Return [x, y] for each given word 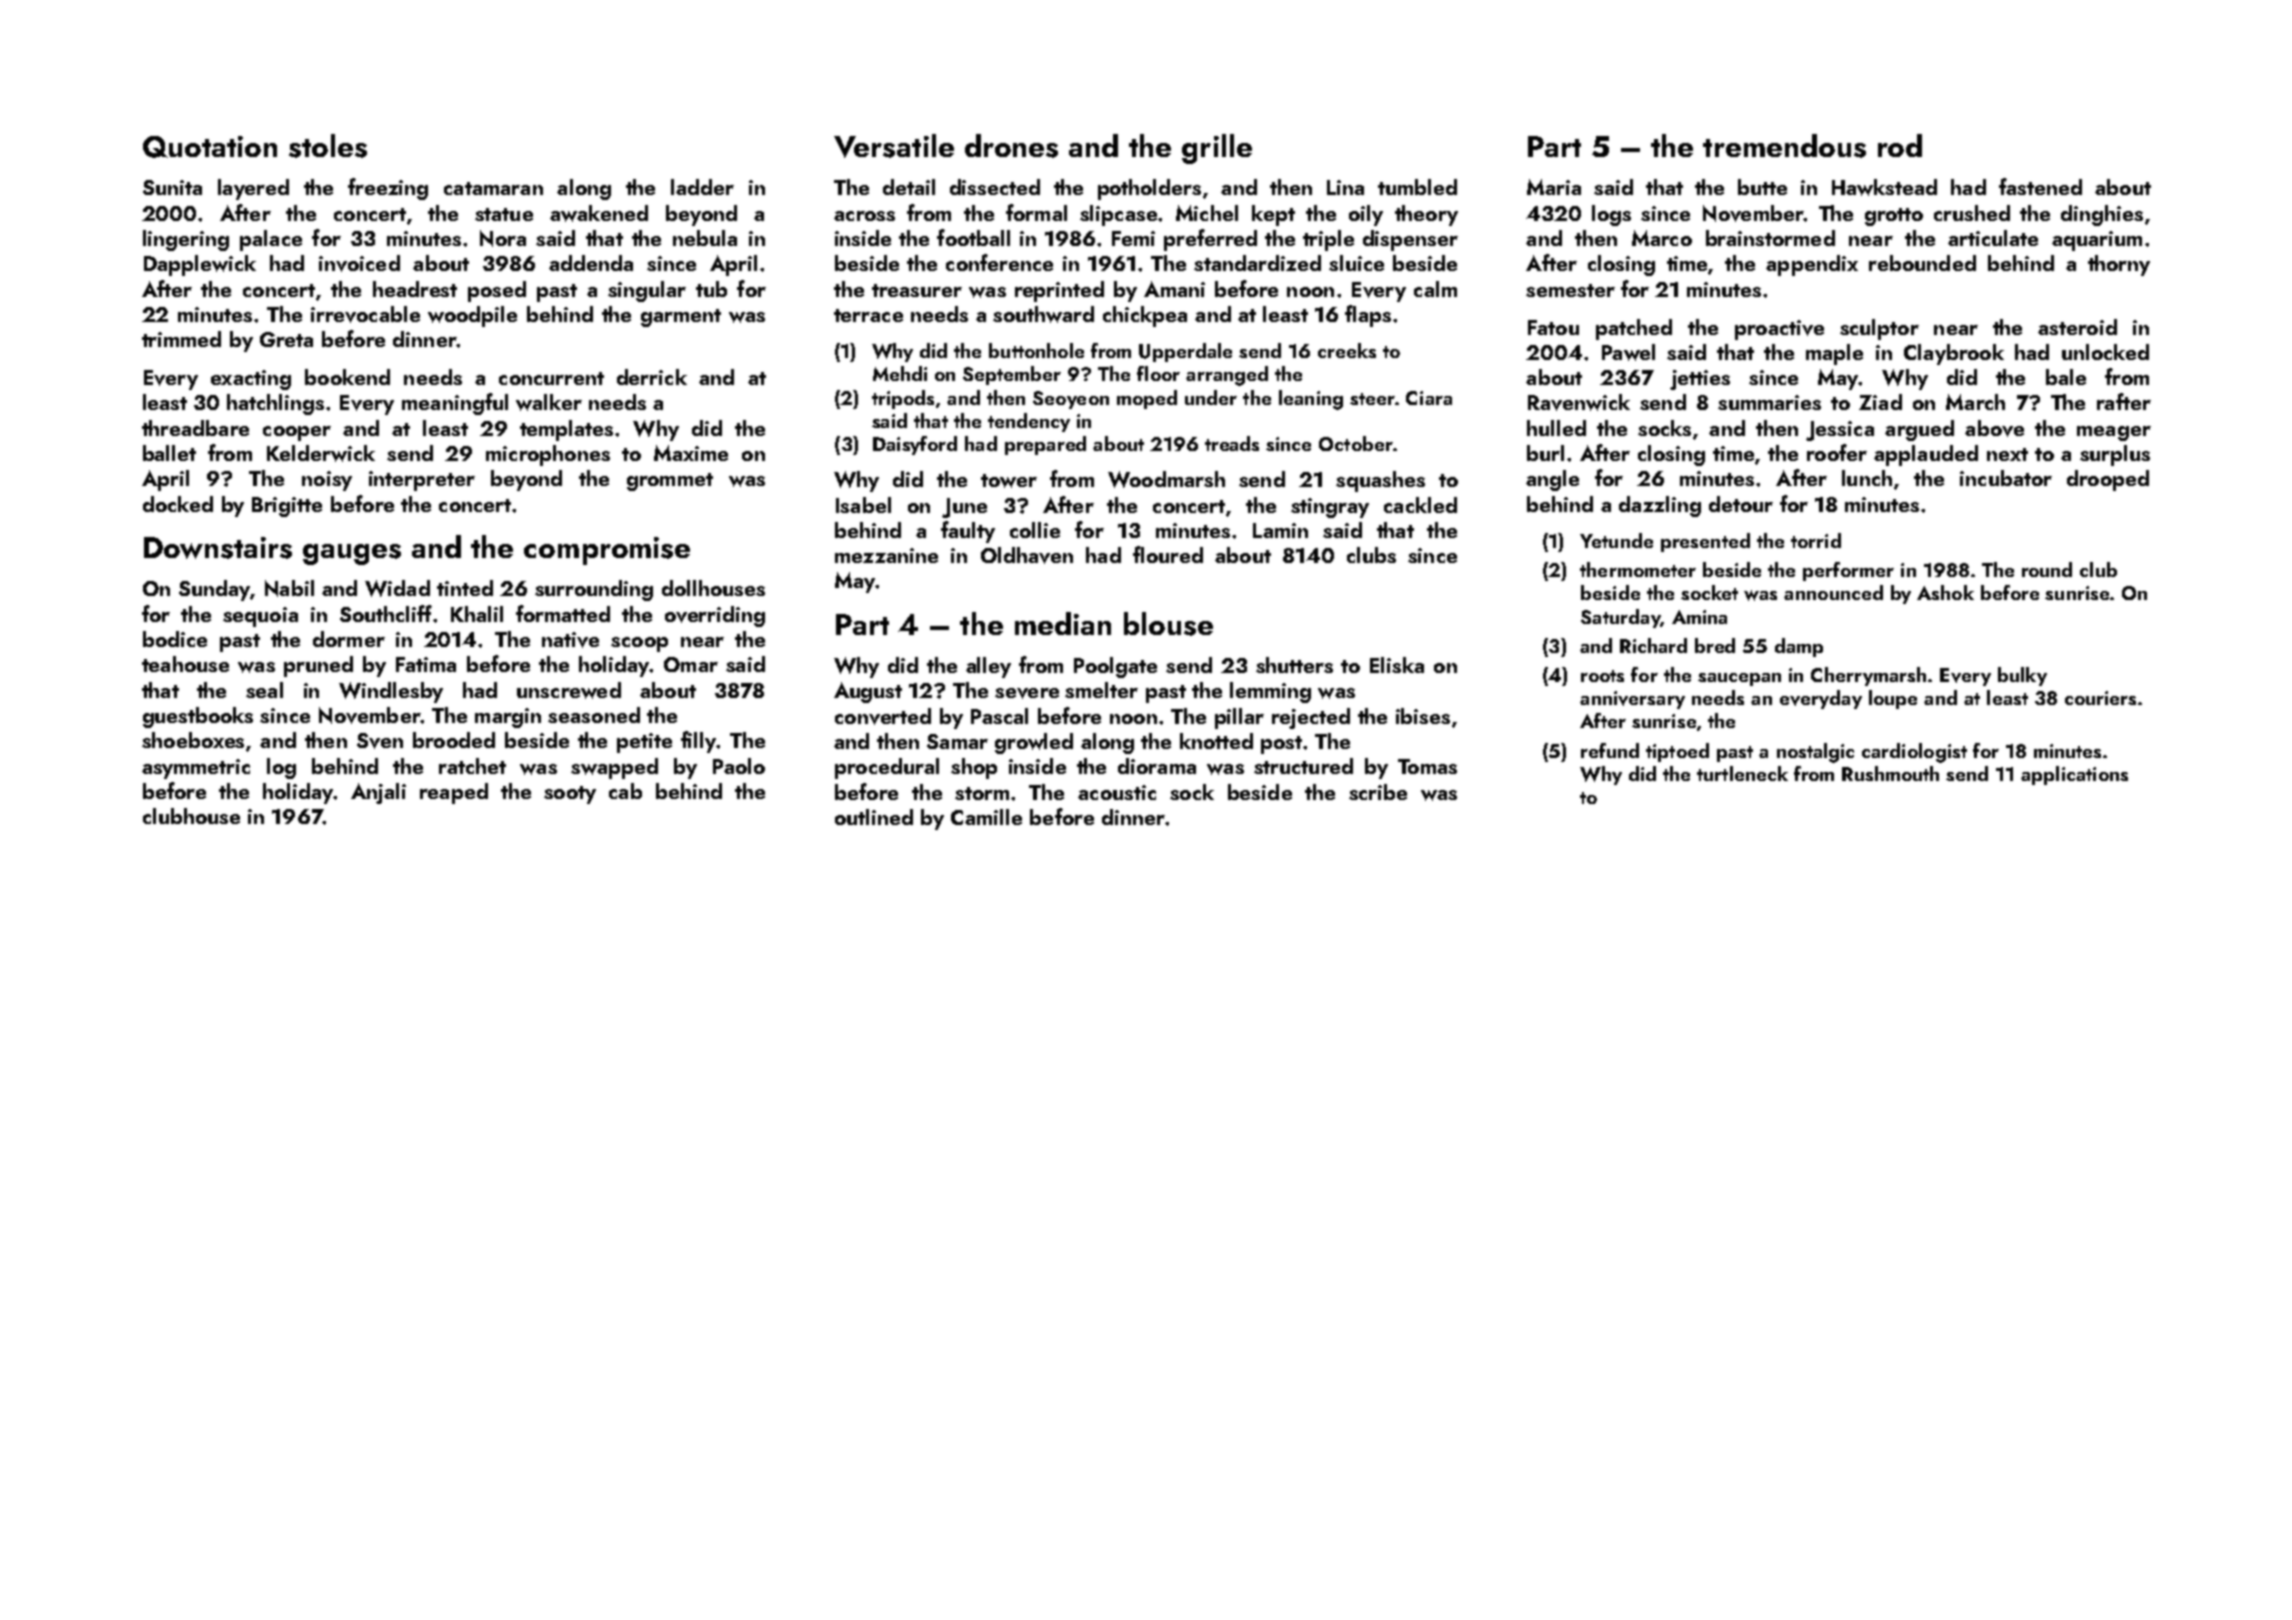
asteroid [2077, 327]
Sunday [214, 590]
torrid [1816, 540]
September [1012, 375]
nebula [705, 238]
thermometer [1638, 569]
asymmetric [196, 769]
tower [1009, 481]
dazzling [1660, 506]
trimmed [181, 339]
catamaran [493, 188]
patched [1634, 329]
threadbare [195, 428]
